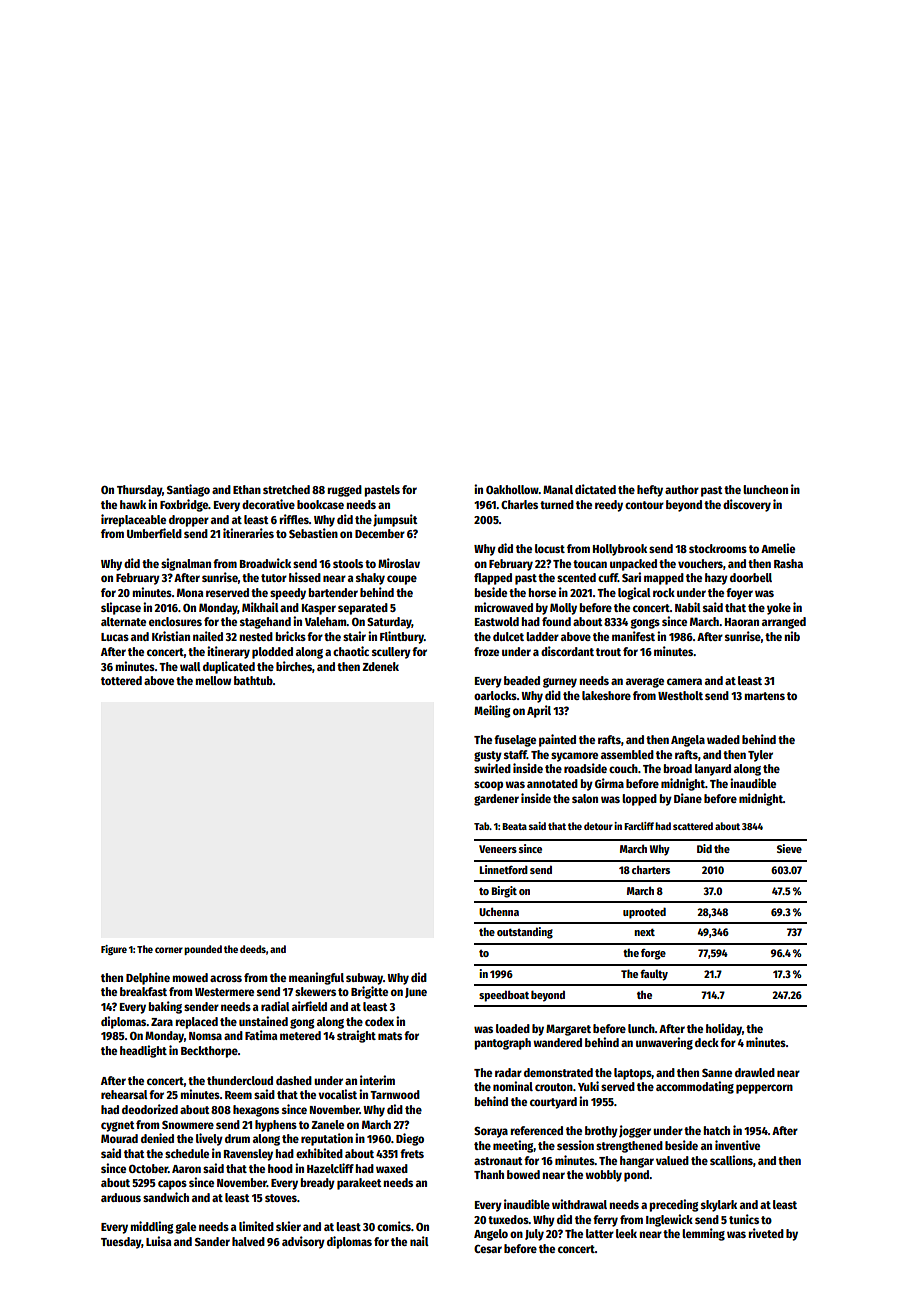  Describe the element at coordinates (747, 505) in the document. I see `discovery` at that location.
